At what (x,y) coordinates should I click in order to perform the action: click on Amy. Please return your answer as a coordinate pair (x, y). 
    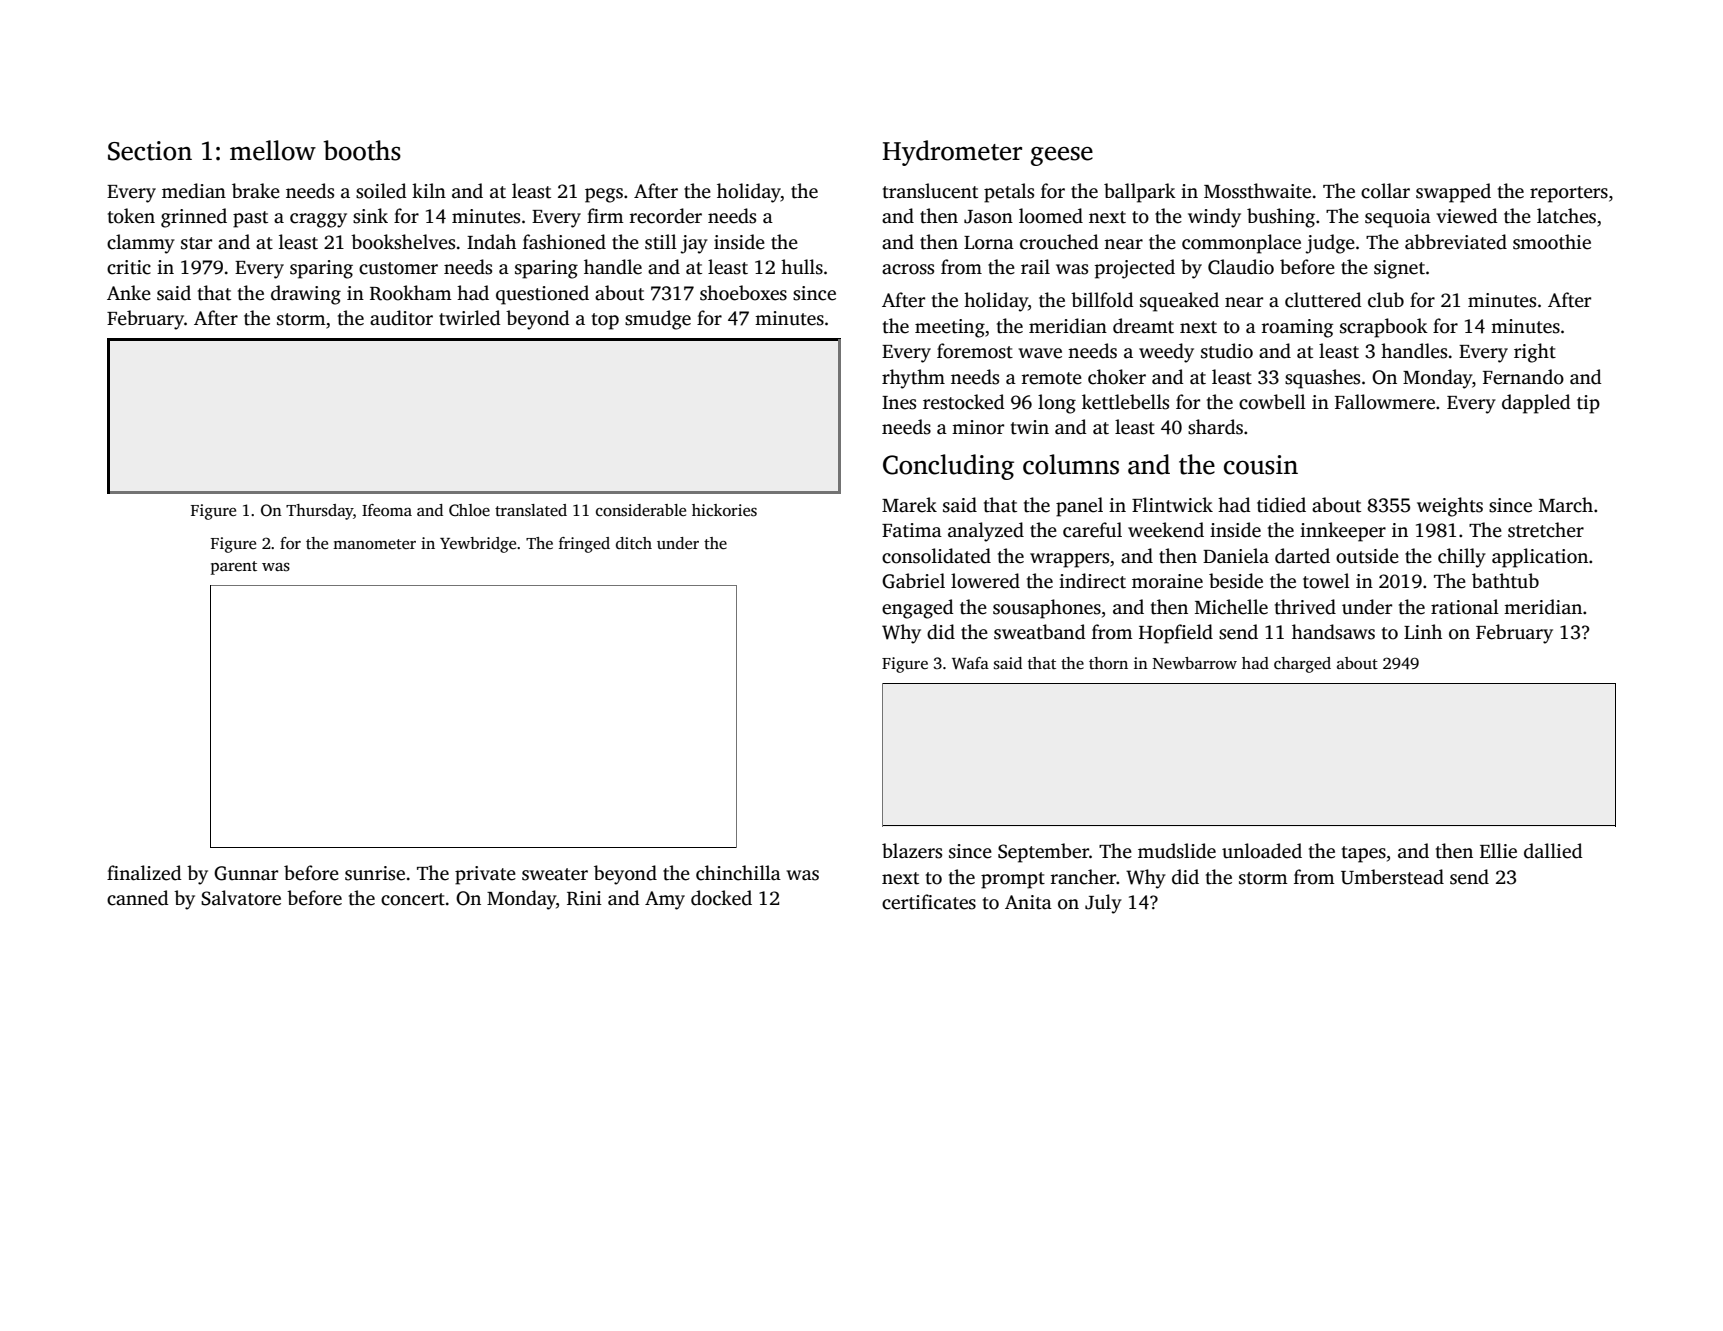
    Looking at the image, I should click on (665, 900).
